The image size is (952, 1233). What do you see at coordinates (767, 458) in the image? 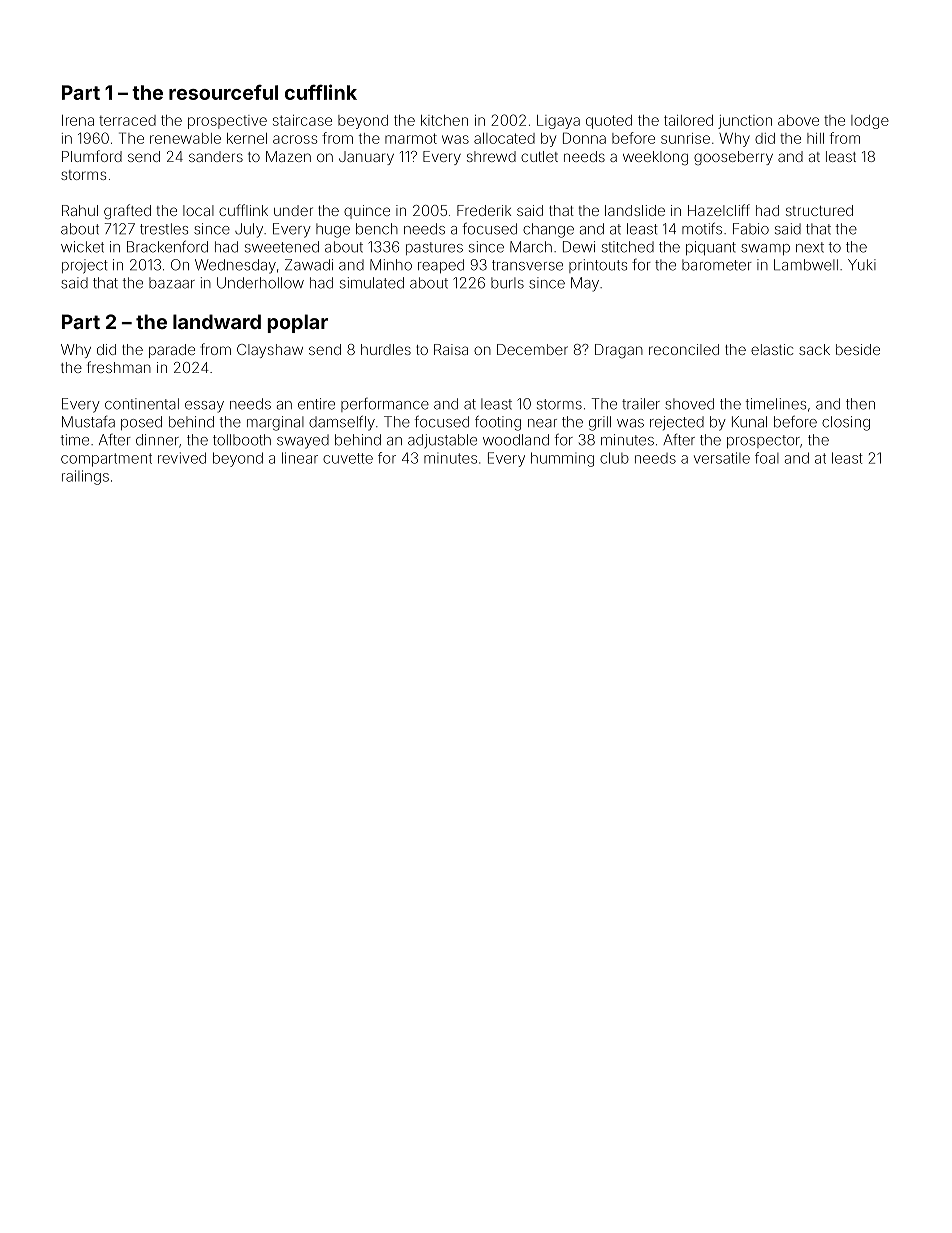
I see `foal` at bounding box center [767, 458].
